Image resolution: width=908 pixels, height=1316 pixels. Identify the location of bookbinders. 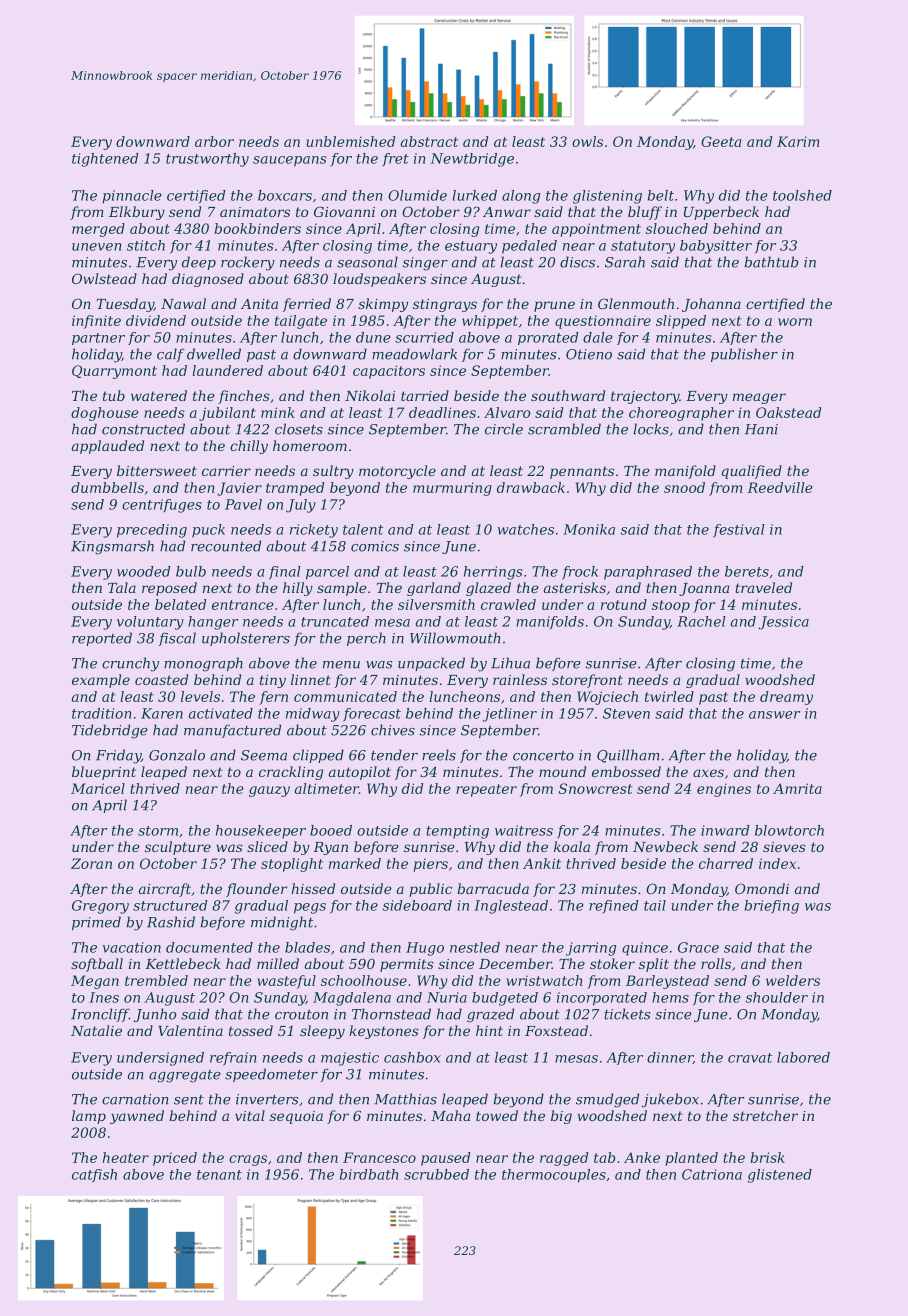
(257, 228).
